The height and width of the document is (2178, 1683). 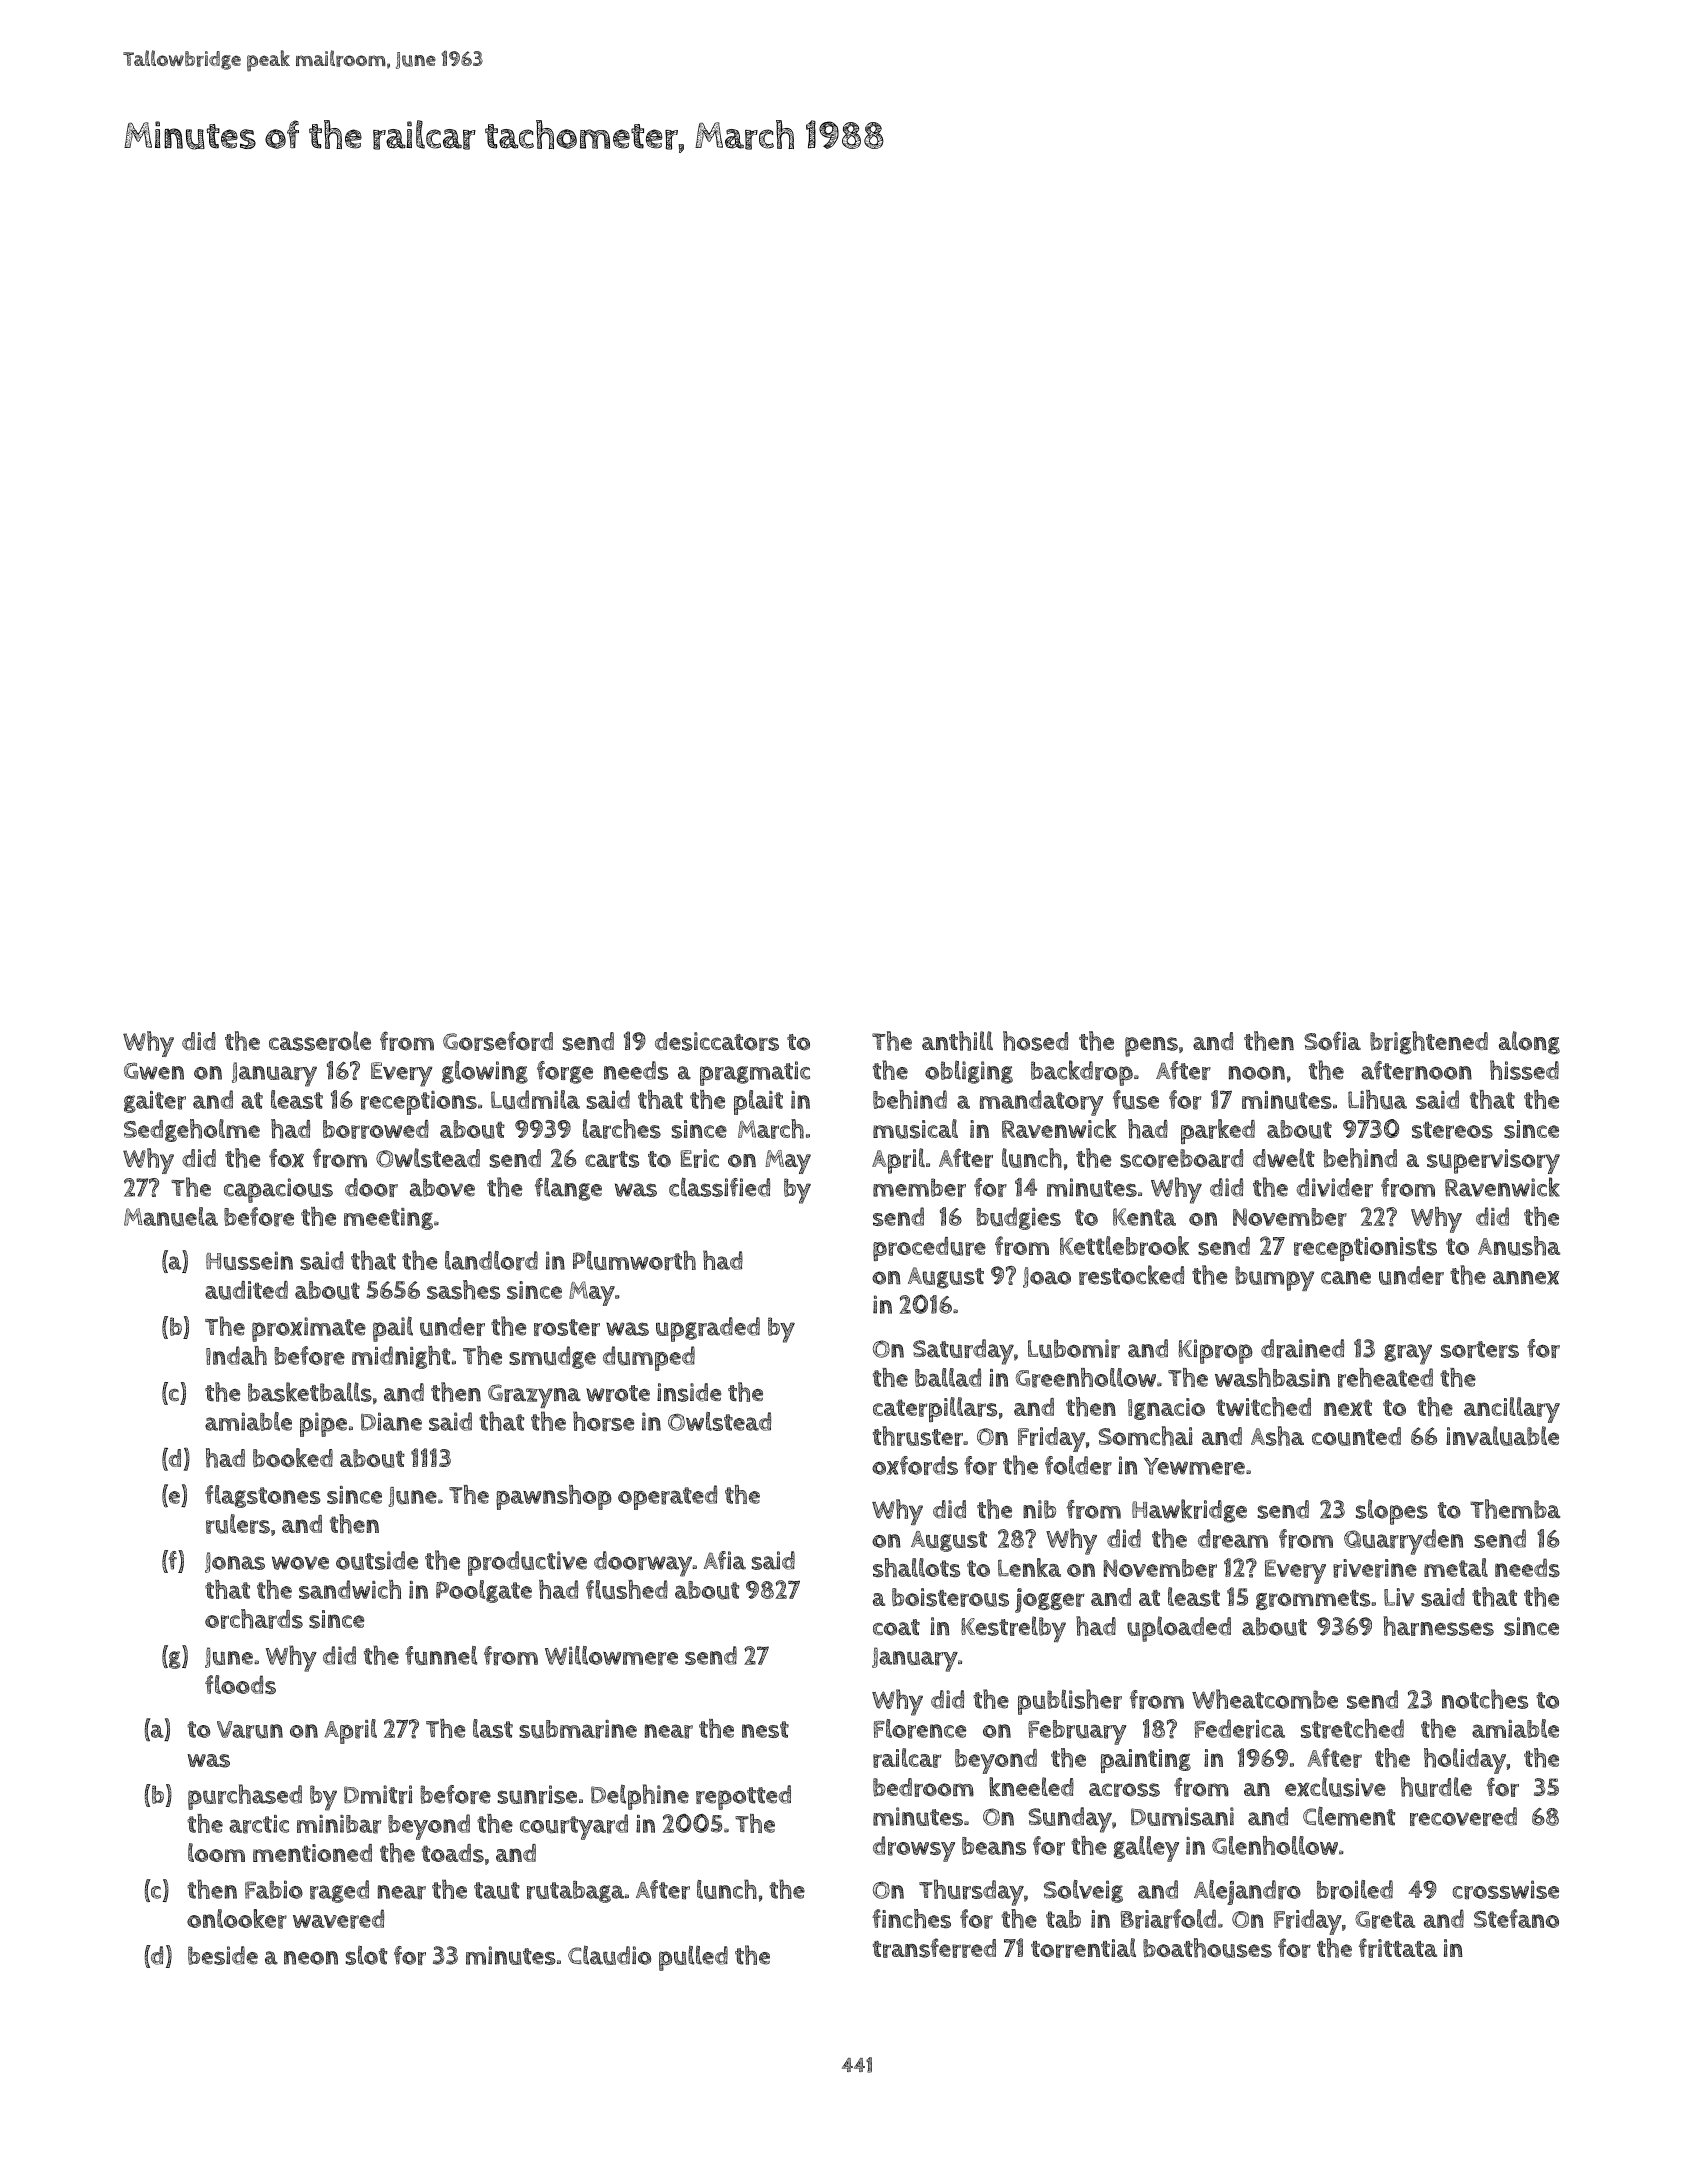 What do you see at coordinates (1332, 1041) in the document?
I see `Sofia` at bounding box center [1332, 1041].
